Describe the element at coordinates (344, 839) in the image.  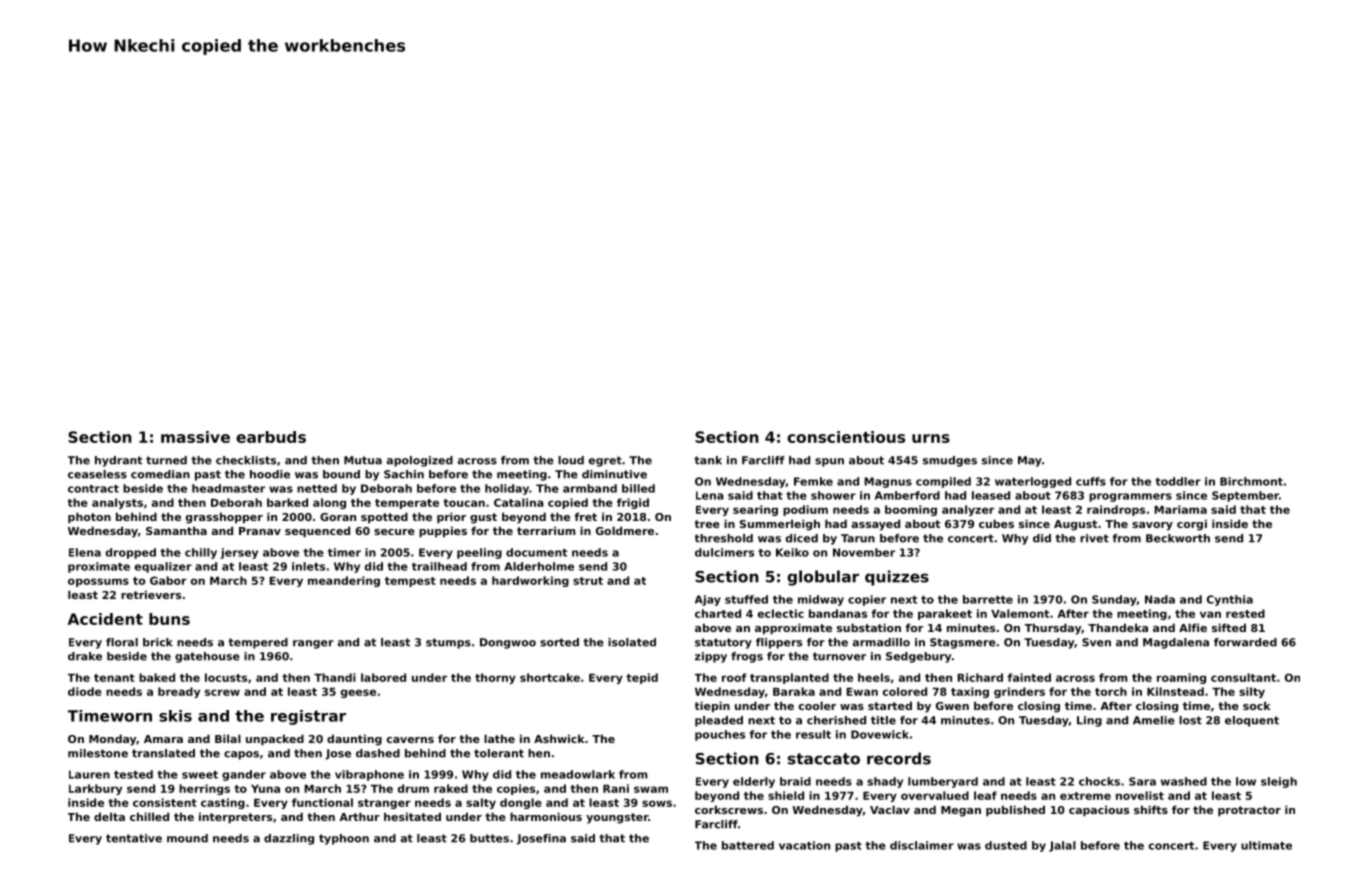
I see `typhoon` at that location.
